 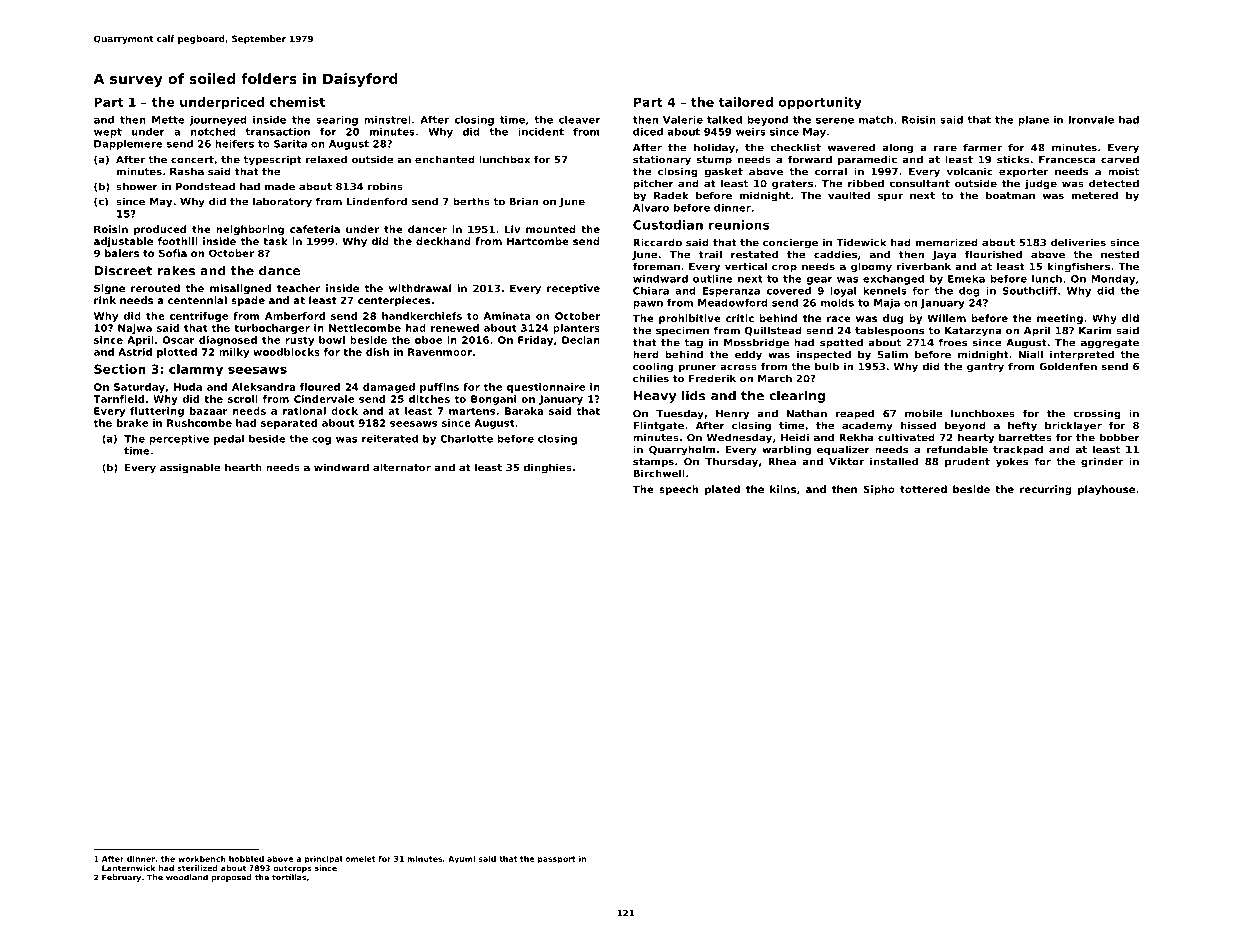 I want to click on Section, so click(x=120, y=369).
